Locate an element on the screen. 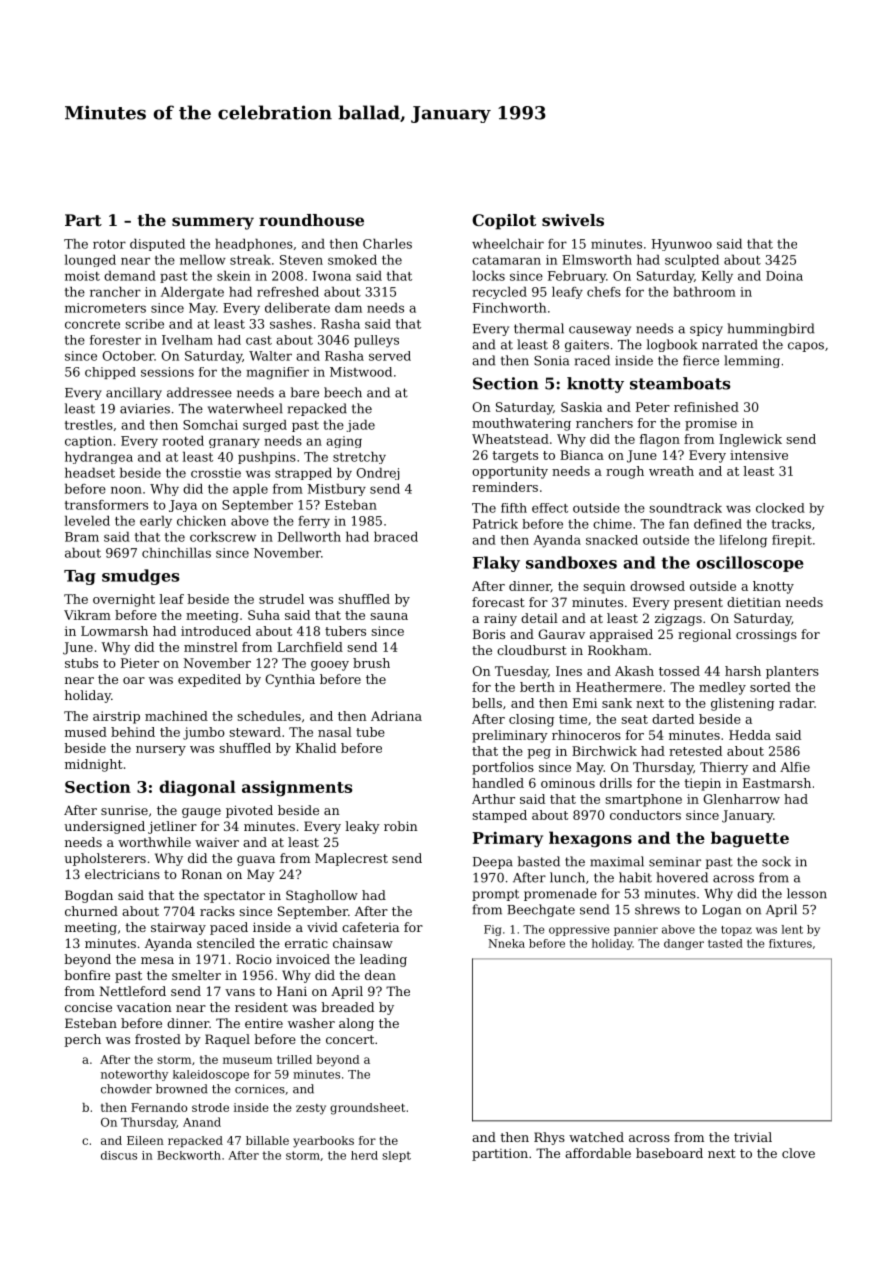 This screenshot has width=896, height=1271. brush is located at coordinates (371, 663).
